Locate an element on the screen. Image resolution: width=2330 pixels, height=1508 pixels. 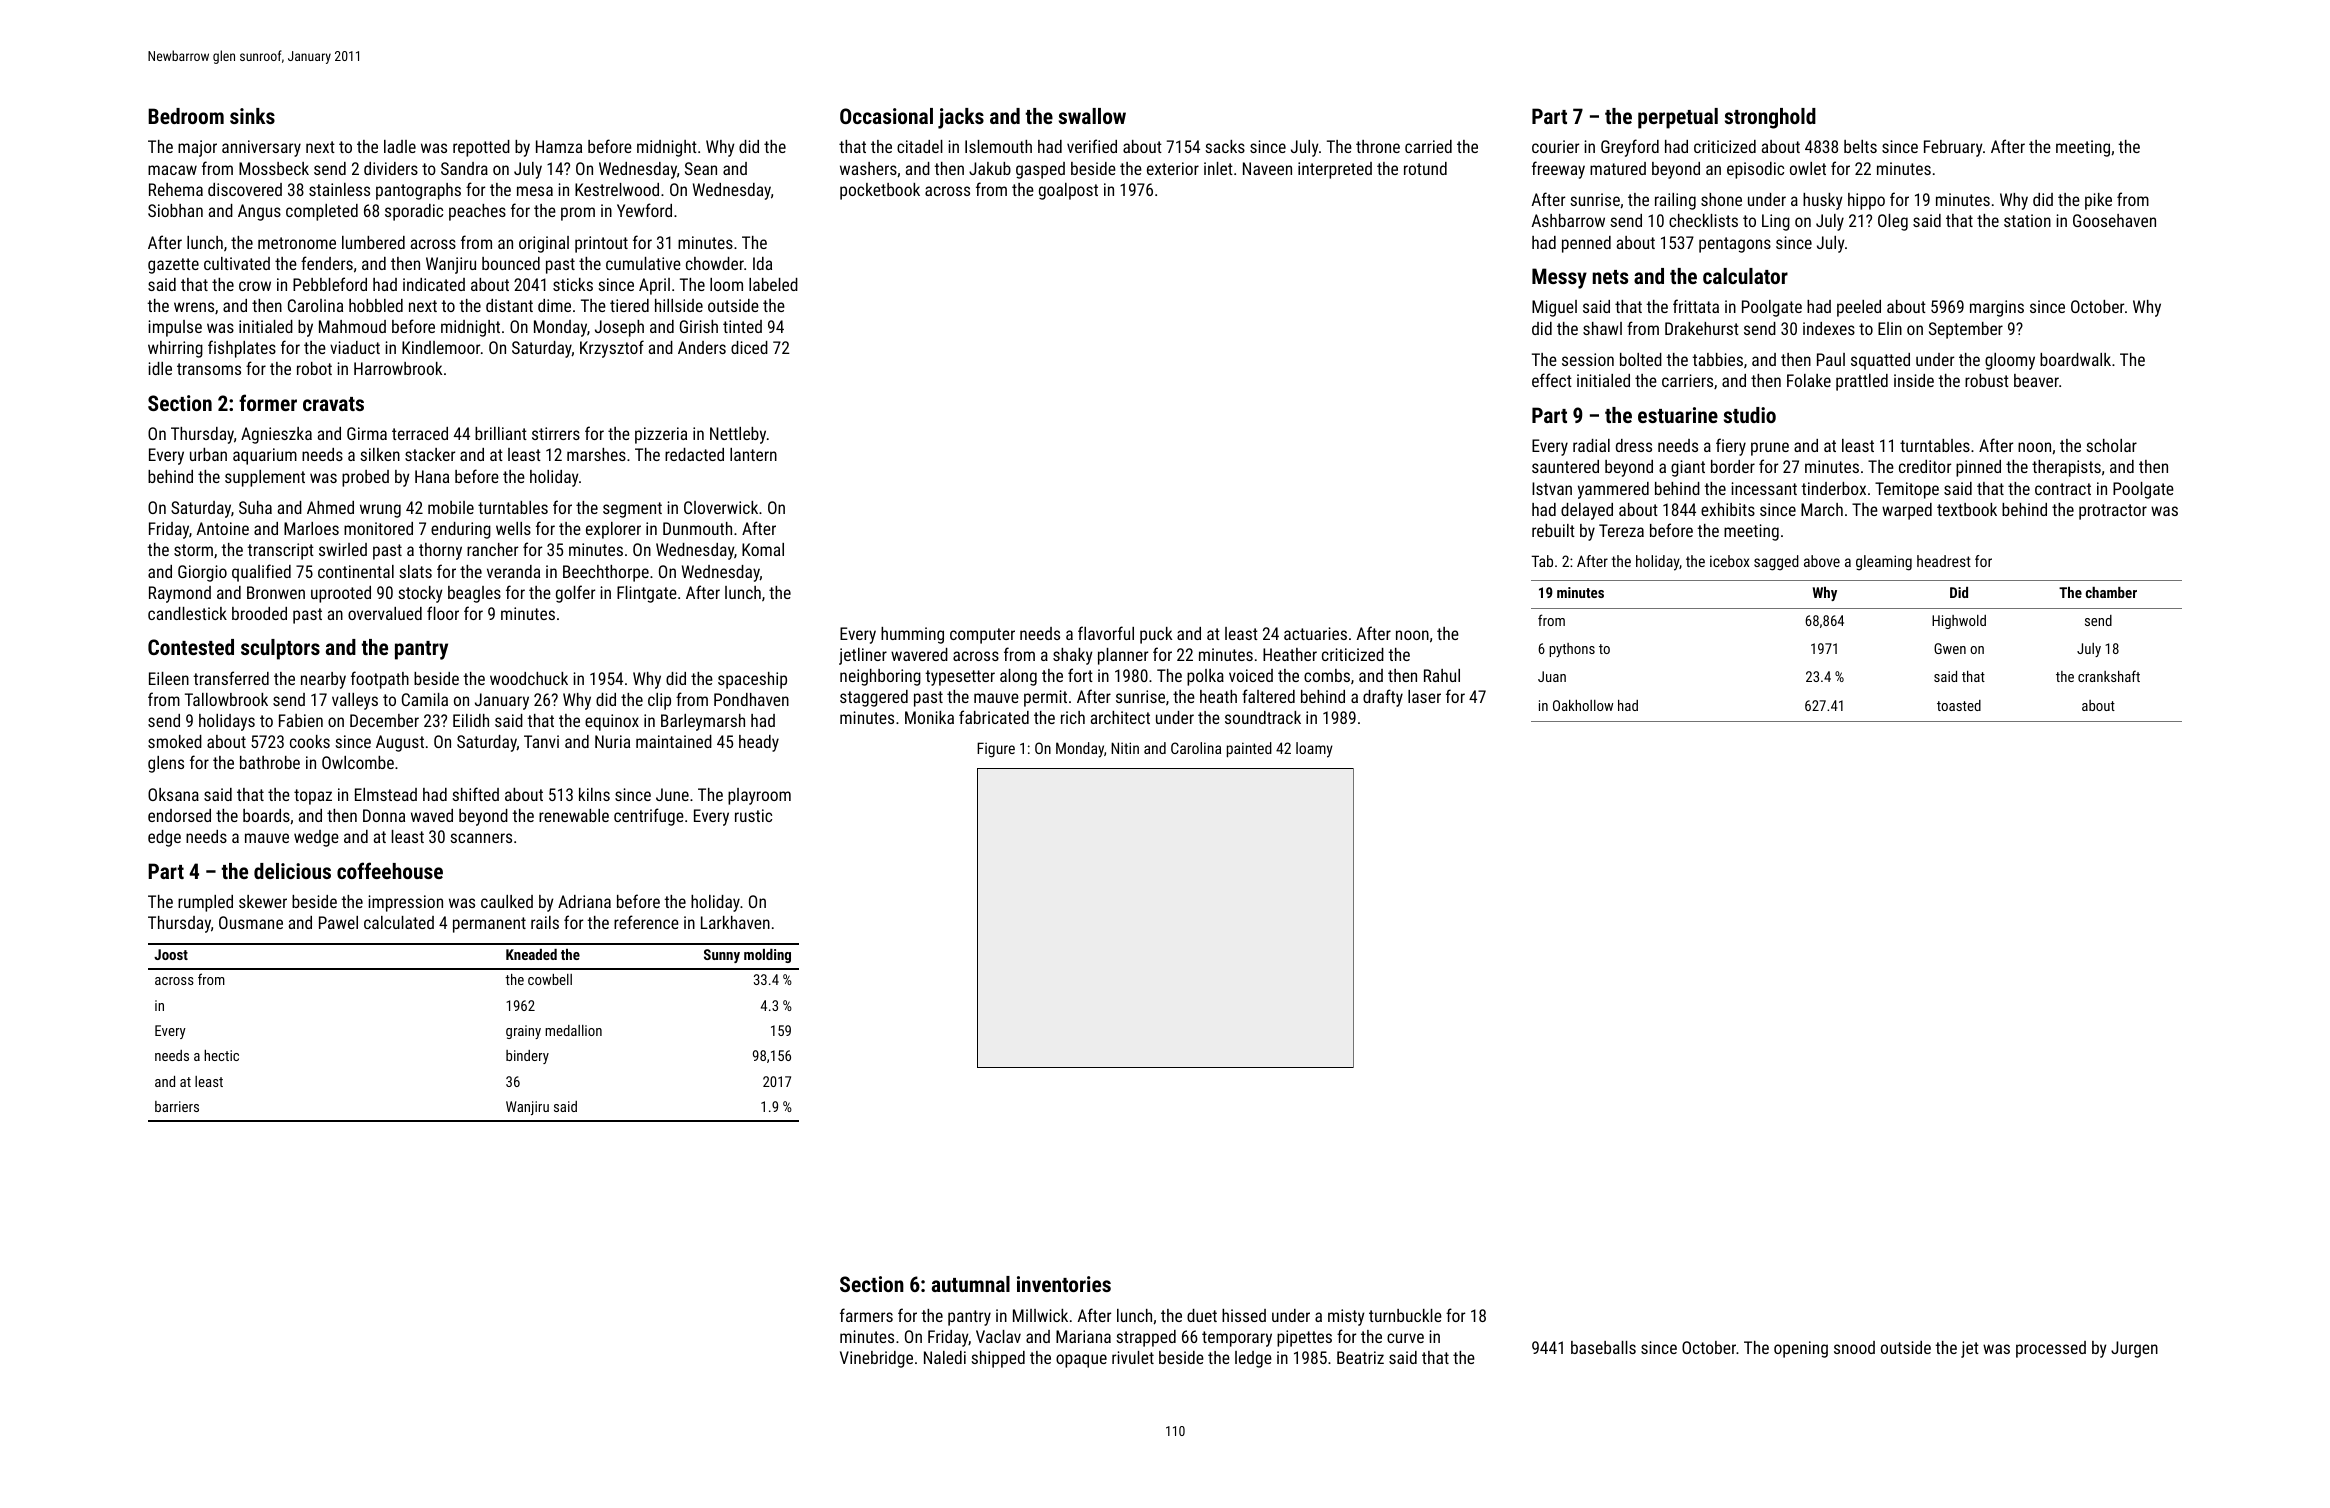
medallion is located at coordinates (573, 1030).
